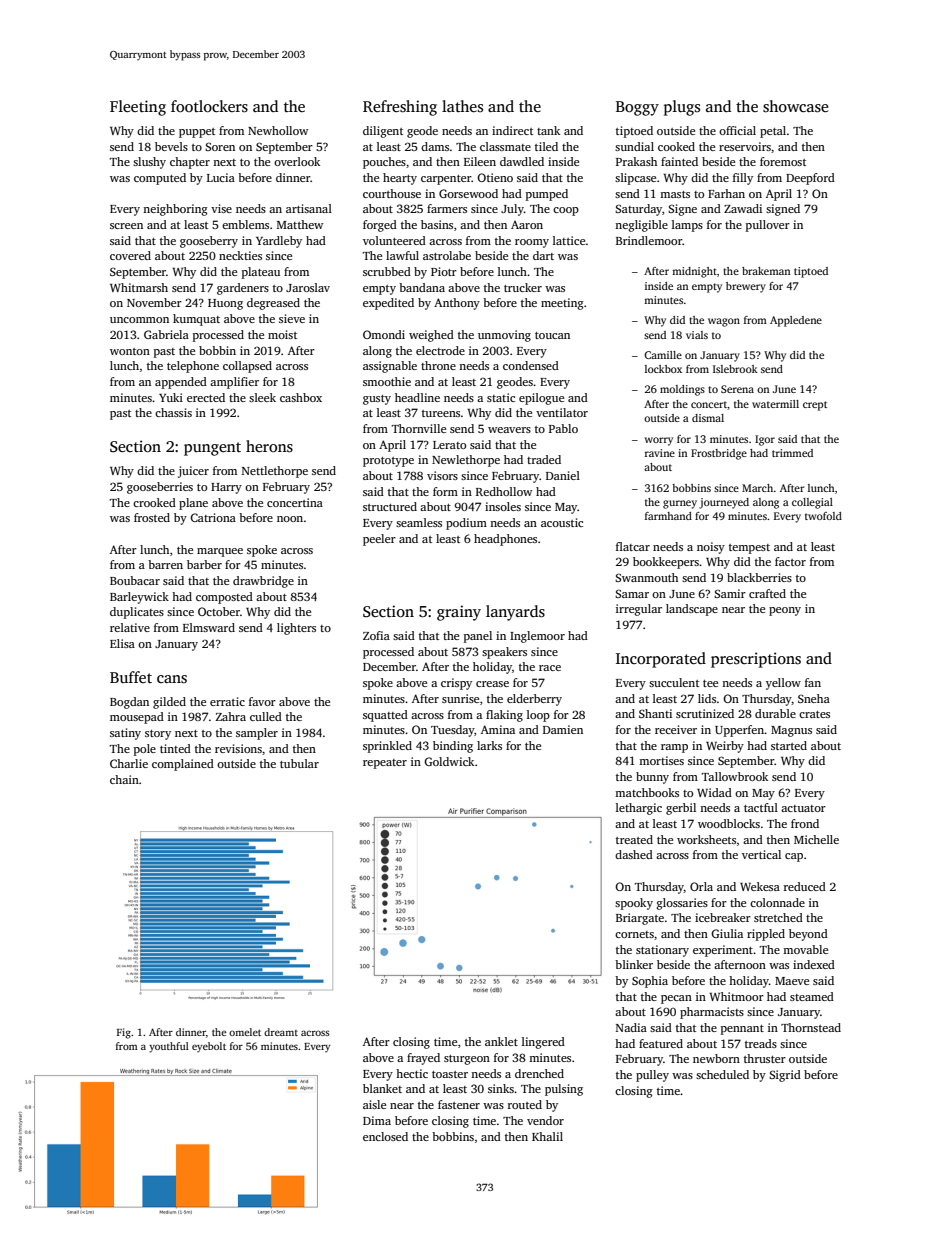  Describe the element at coordinates (193, 472) in the screenshot. I see `juicer` at that location.
